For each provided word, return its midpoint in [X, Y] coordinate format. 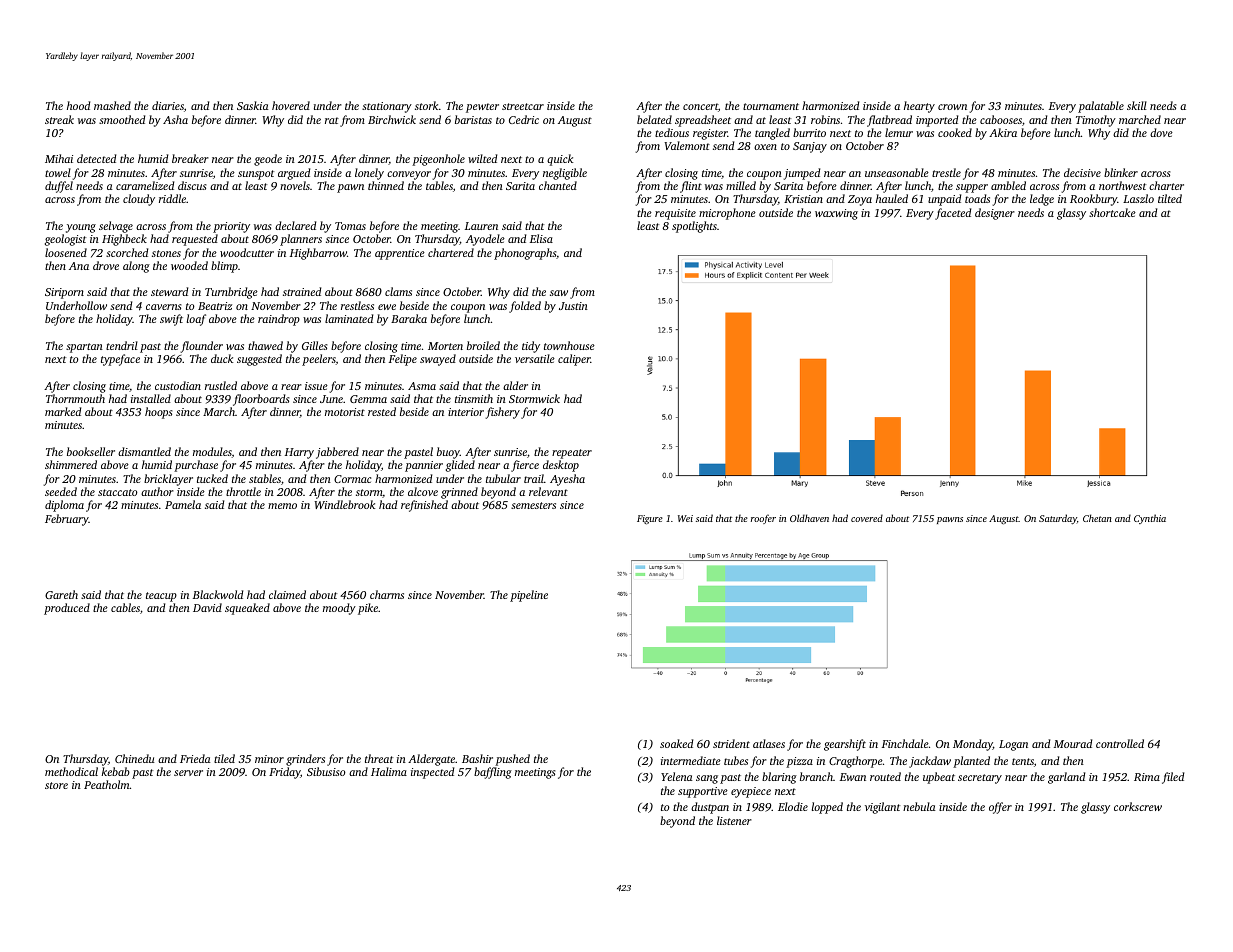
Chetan [1097, 518]
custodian [178, 385]
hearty [919, 107]
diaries [168, 105]
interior [466, 412]
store [56, 785]
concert [700, 106]
